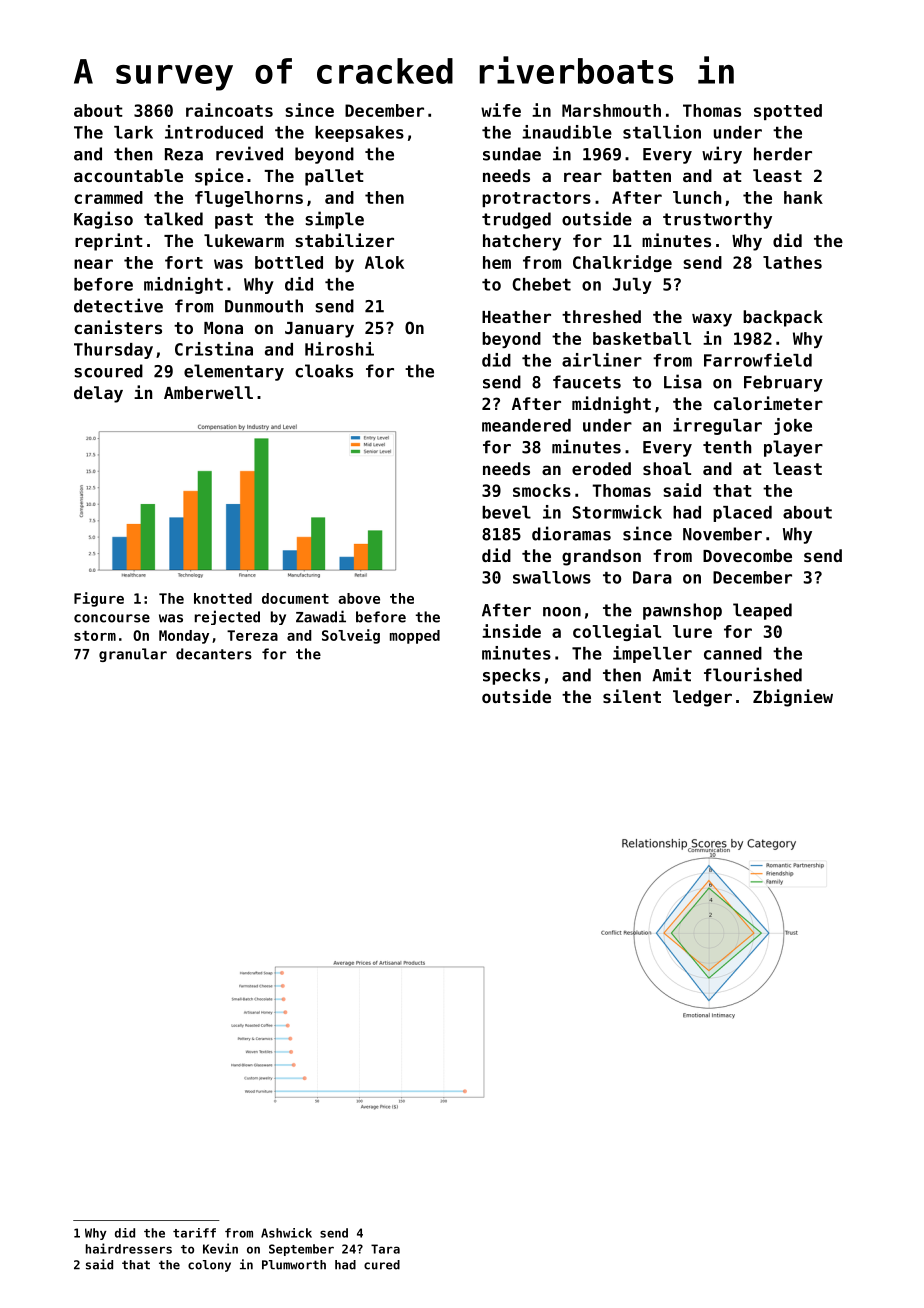  What do you see at coordinates (803, 197) in the screenshot?
I see `hank` at bounding box center [803, 197].
